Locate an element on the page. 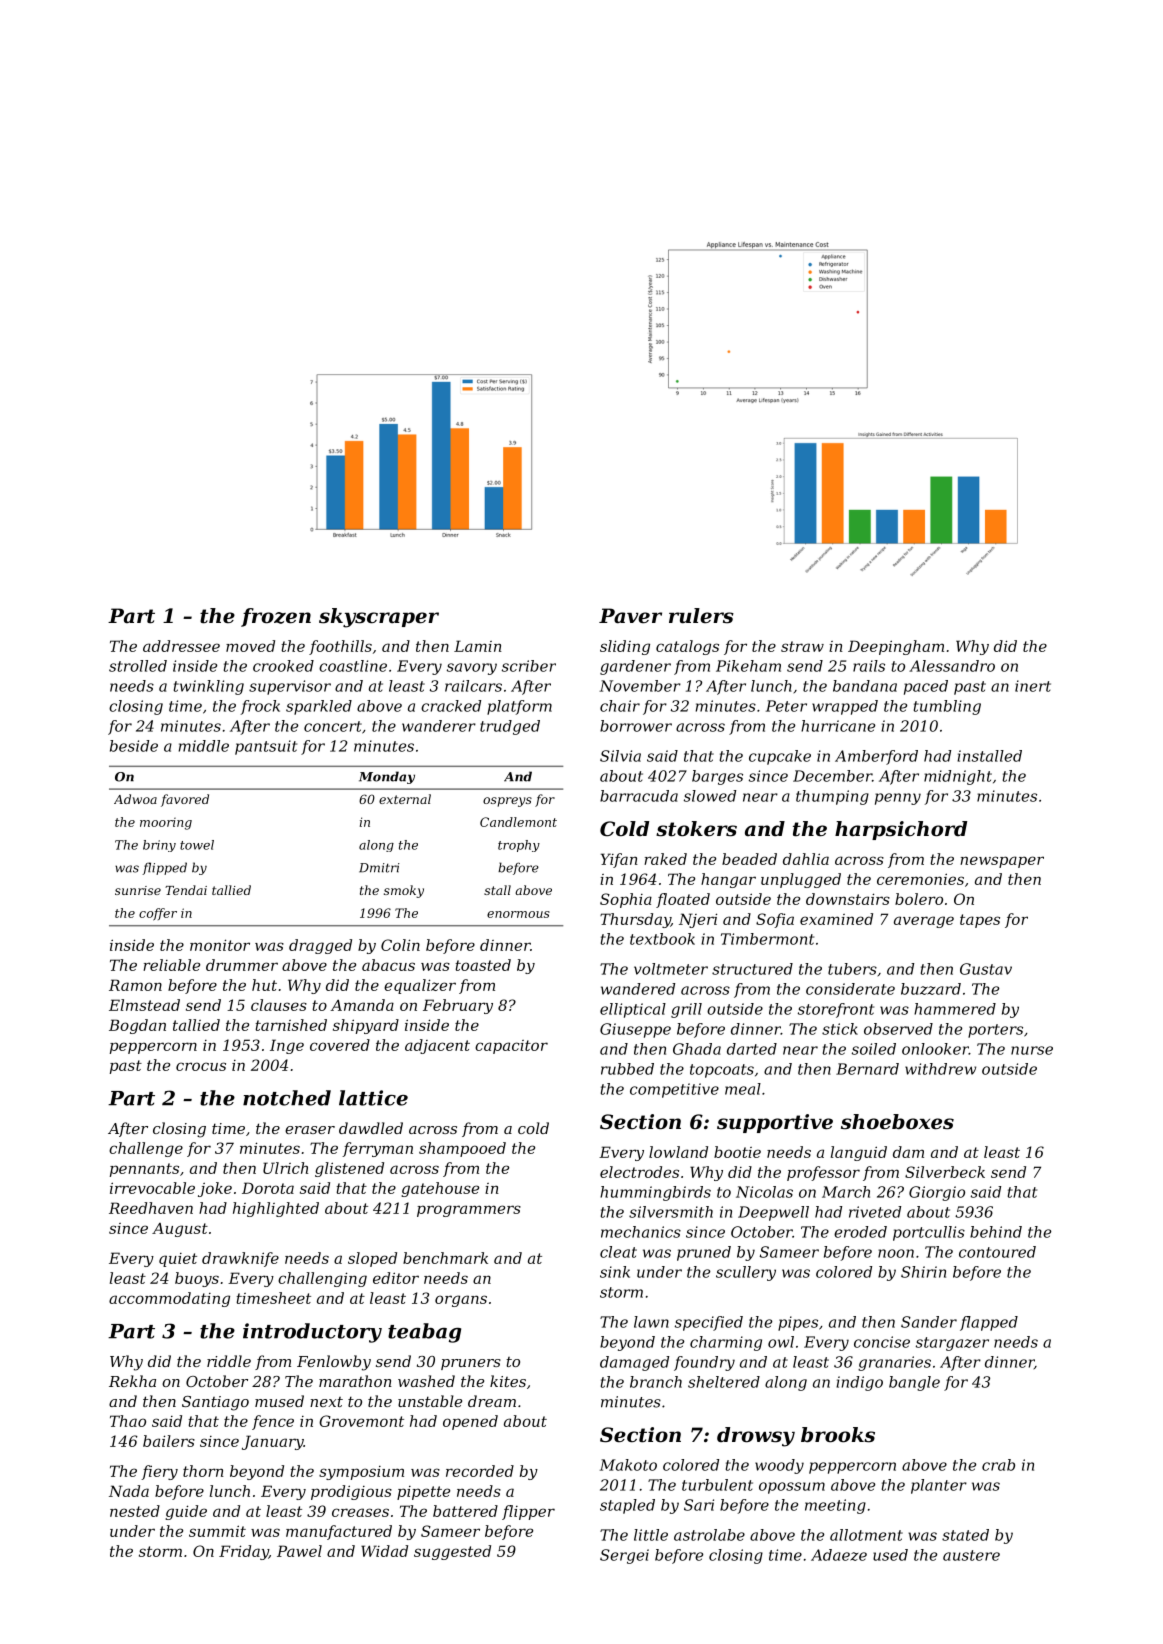  skyscraper is located at coordinates (379, 618).
